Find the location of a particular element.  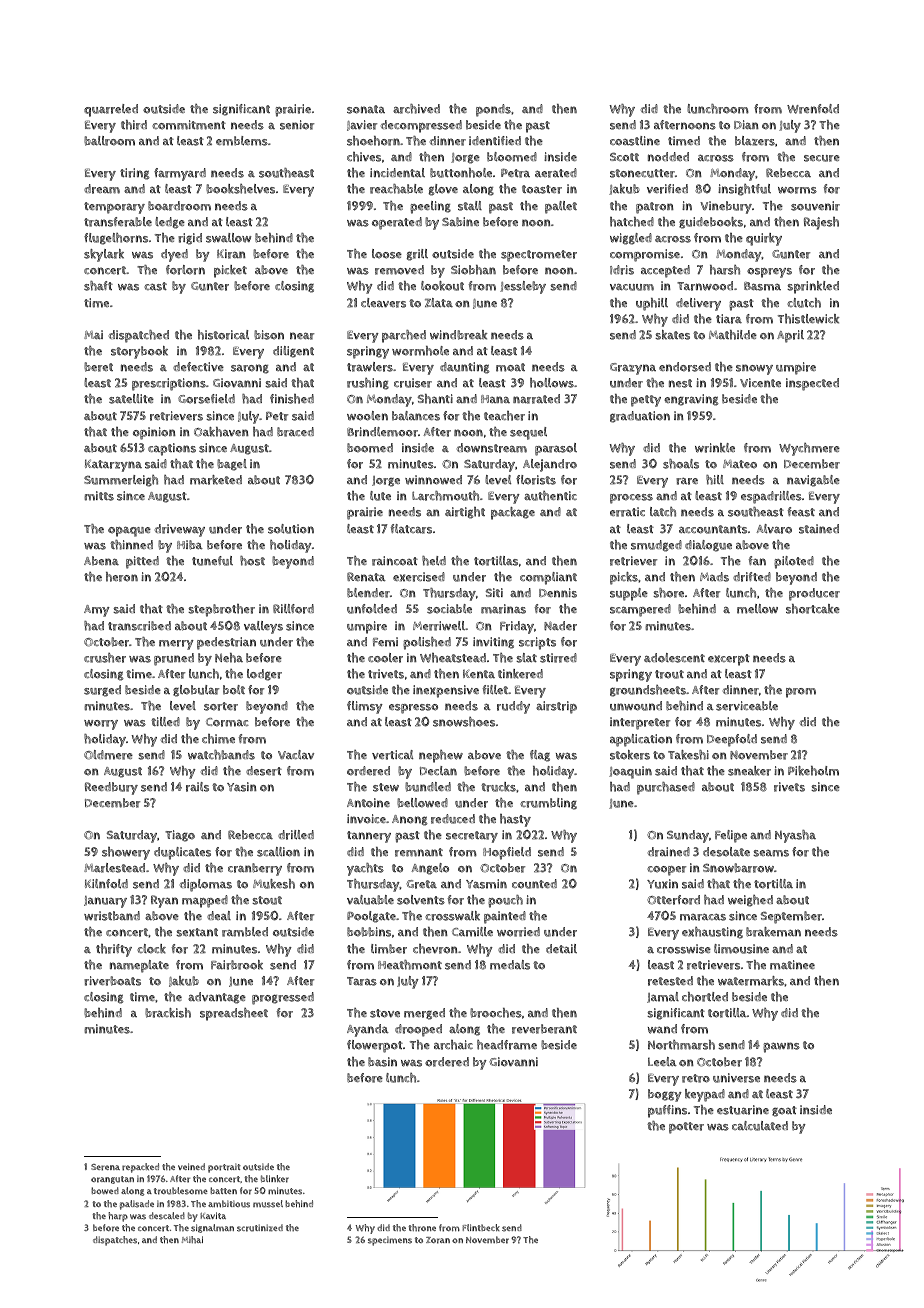

Takeshi is located at coordinates (688, 755).
